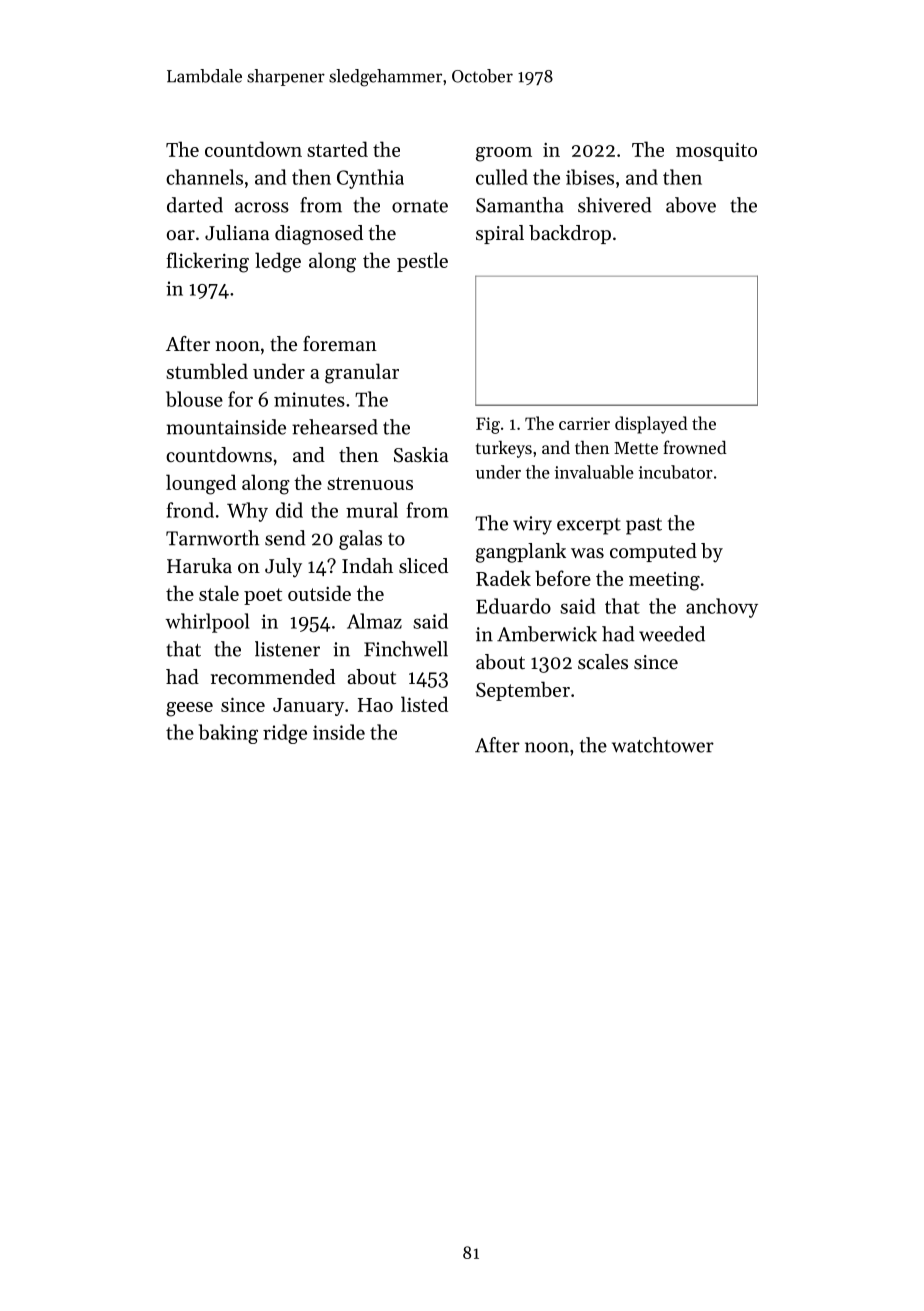 This image has height=1311, width=924. What do you see at coordinates (488, 425) in the image?
I see `Fig` at bounding box center [488, 425].
